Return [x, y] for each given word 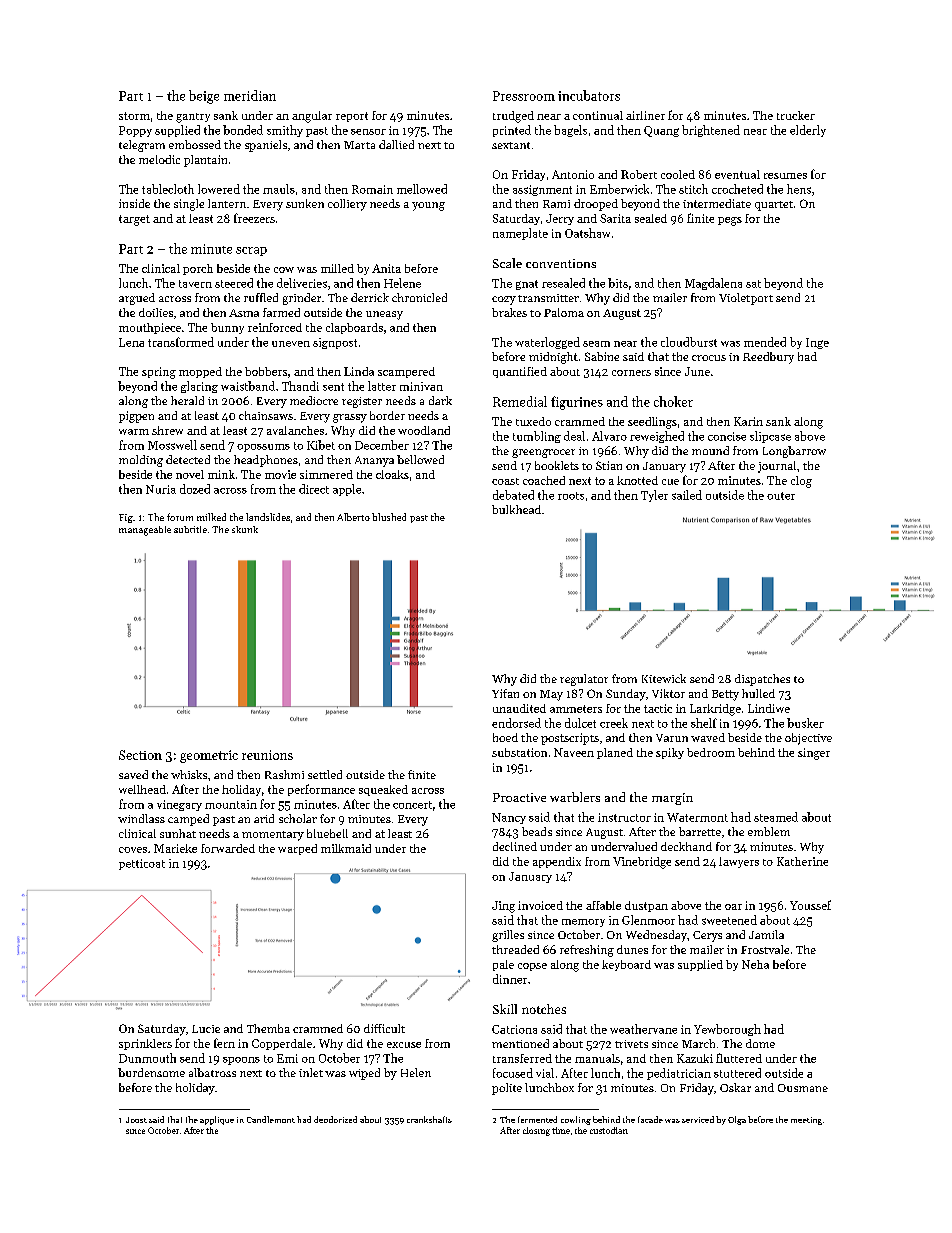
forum [180, 517]
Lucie [206, 1029]
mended [765, 342]
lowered [219, 189]
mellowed [422, 189]
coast [505, 481]
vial [545, 1073]
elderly [808, 131]
